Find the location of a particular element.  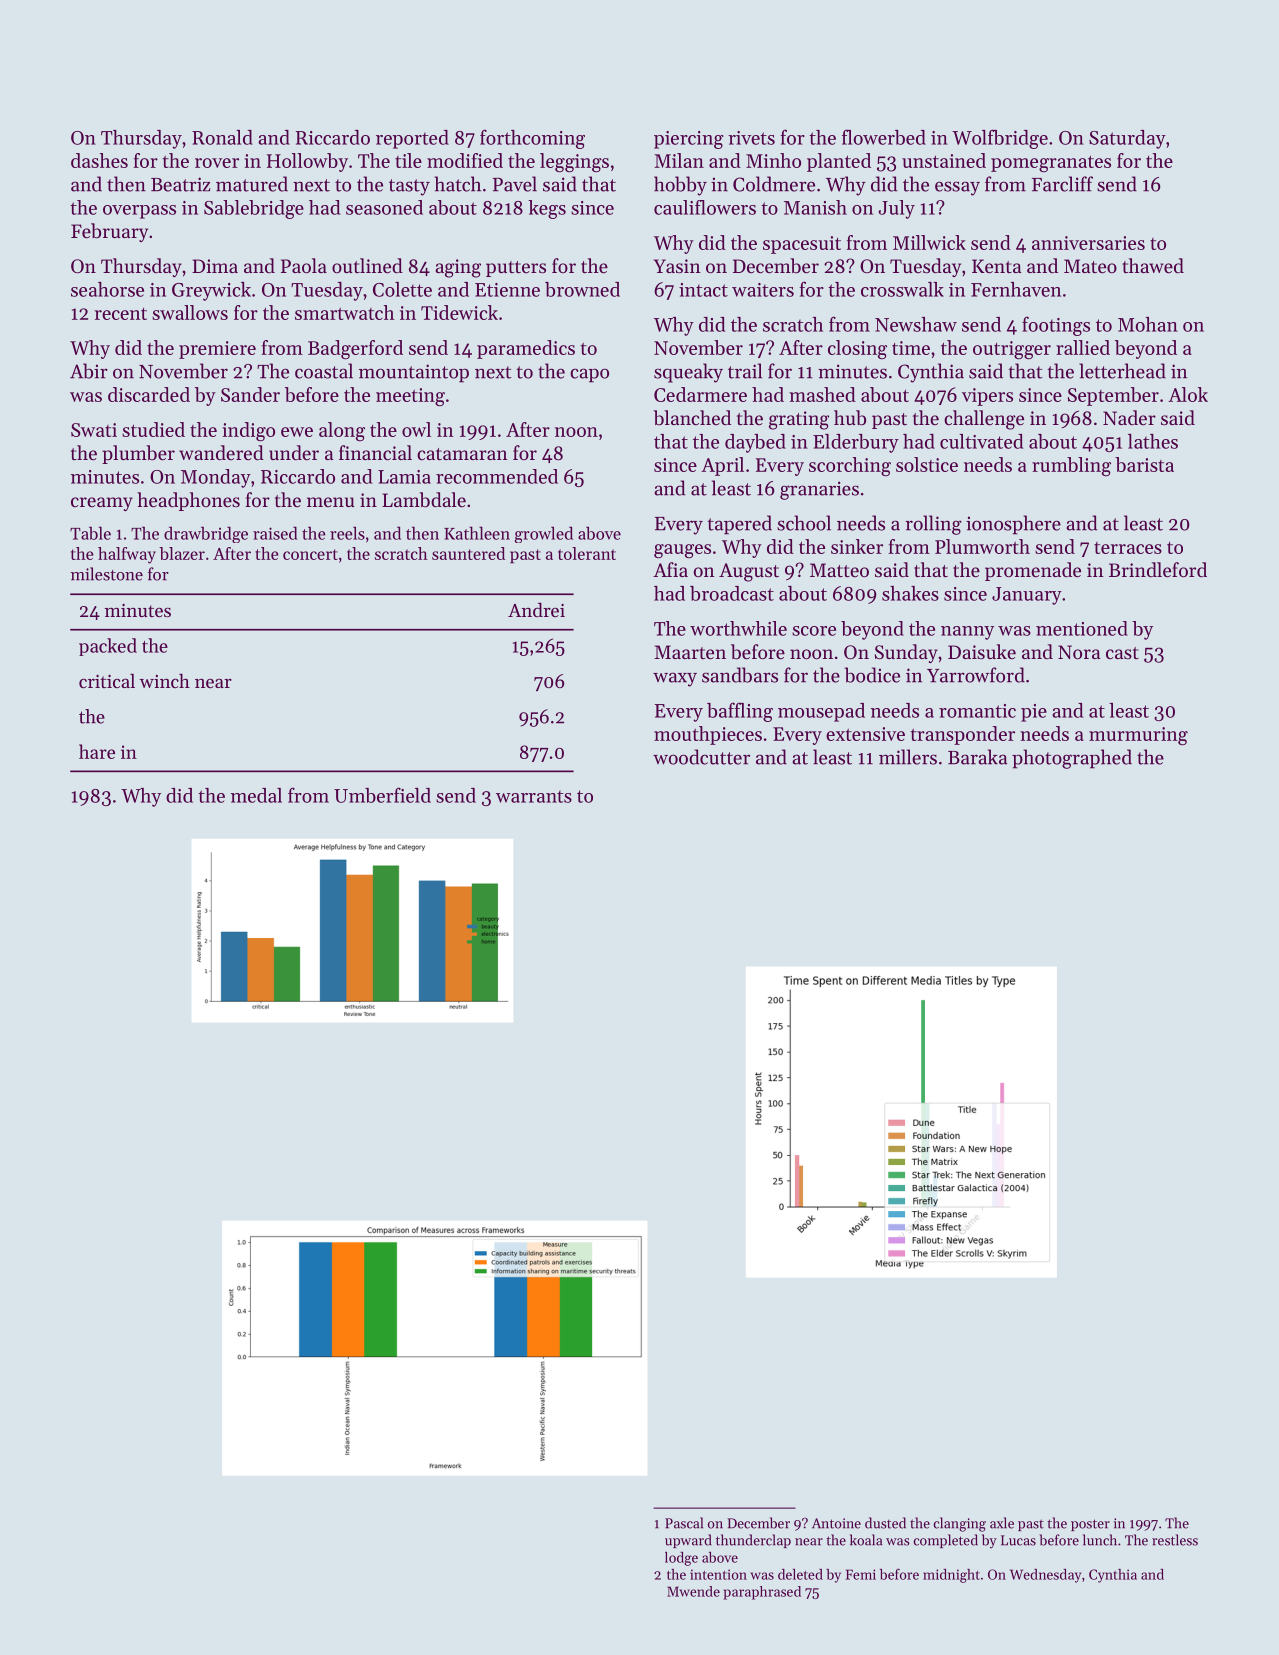

concert is located at coordinates (310, 554).
